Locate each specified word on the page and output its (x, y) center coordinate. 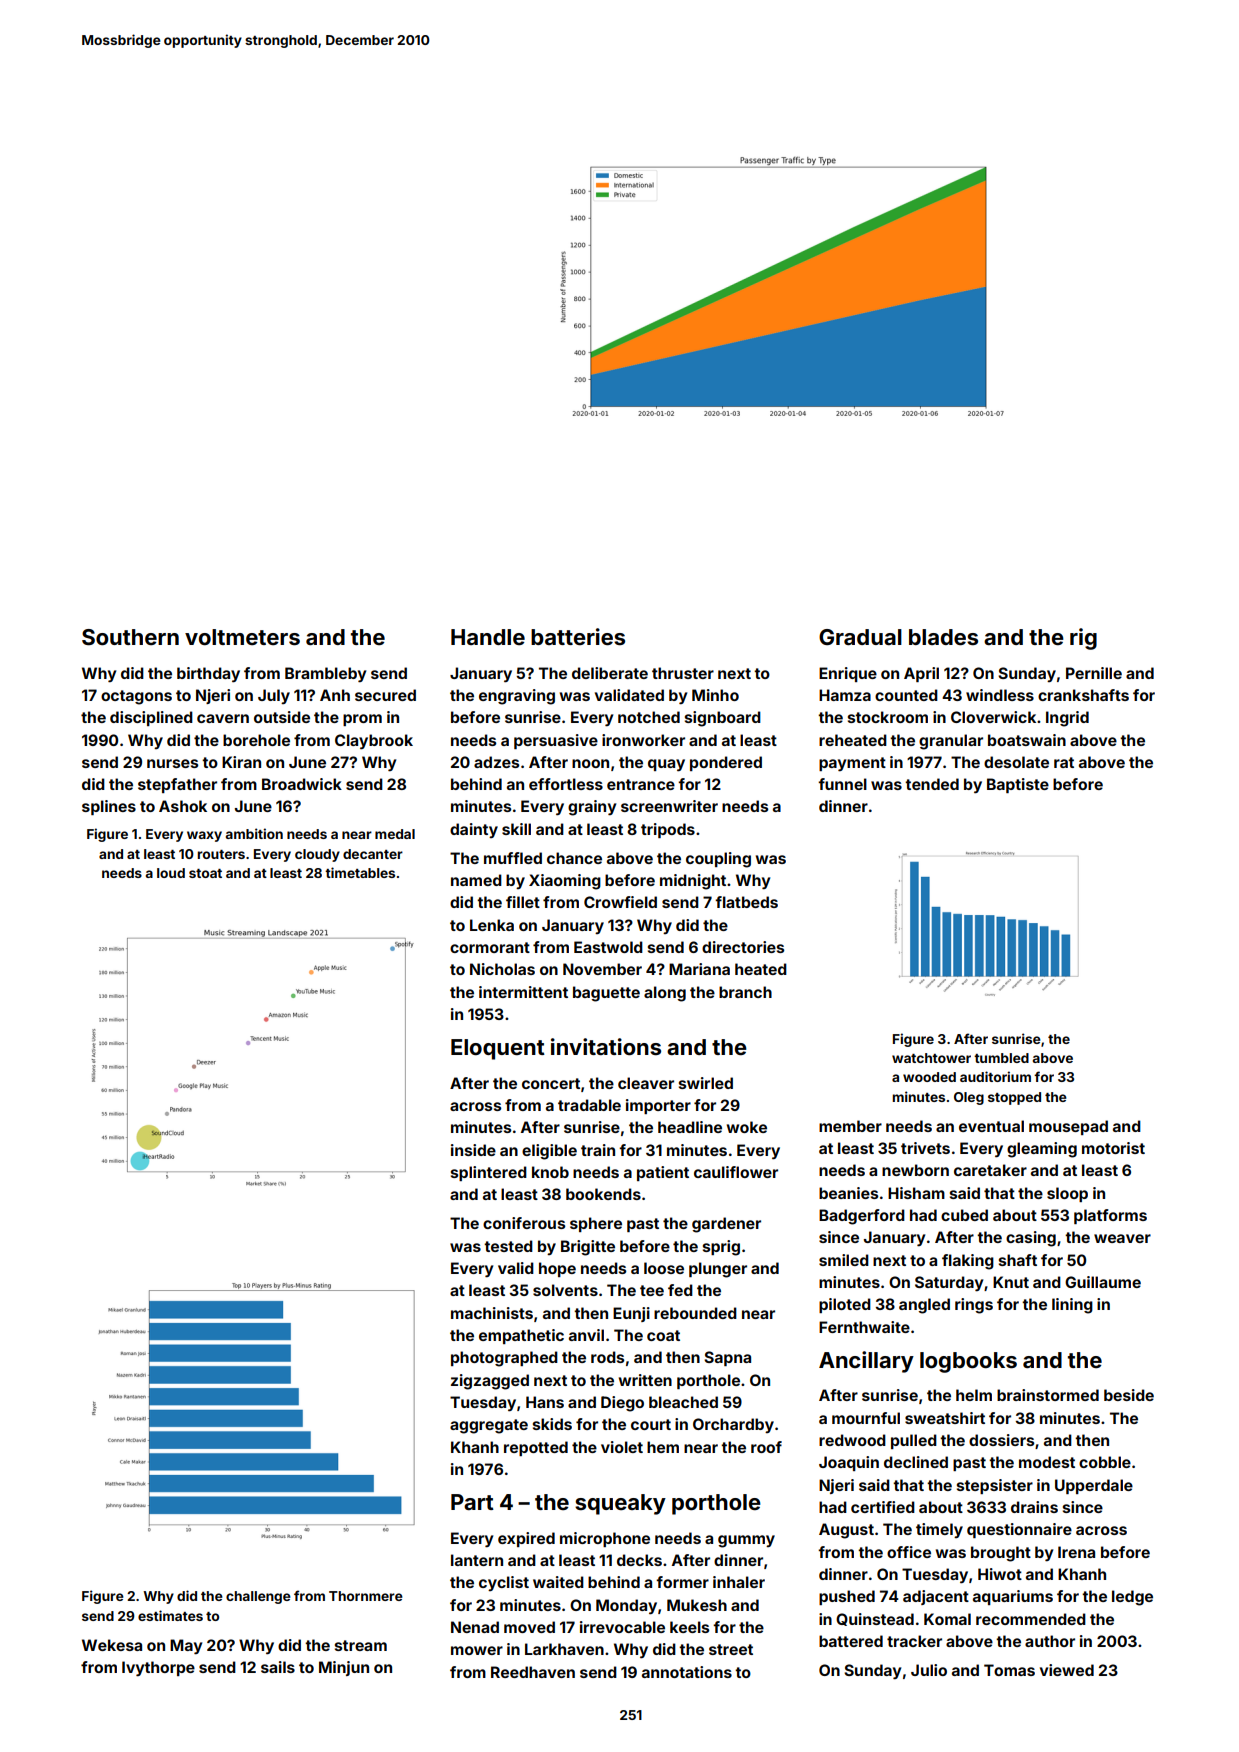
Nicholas (502, 969)
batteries (578, 636)
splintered (489, 1173)
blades (943, 637)
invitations (606, 1046)
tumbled (1001, 1058)
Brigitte (588, 1248)
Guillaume (1103, 1282)
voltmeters (242, 637)
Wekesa (112, 1645)
